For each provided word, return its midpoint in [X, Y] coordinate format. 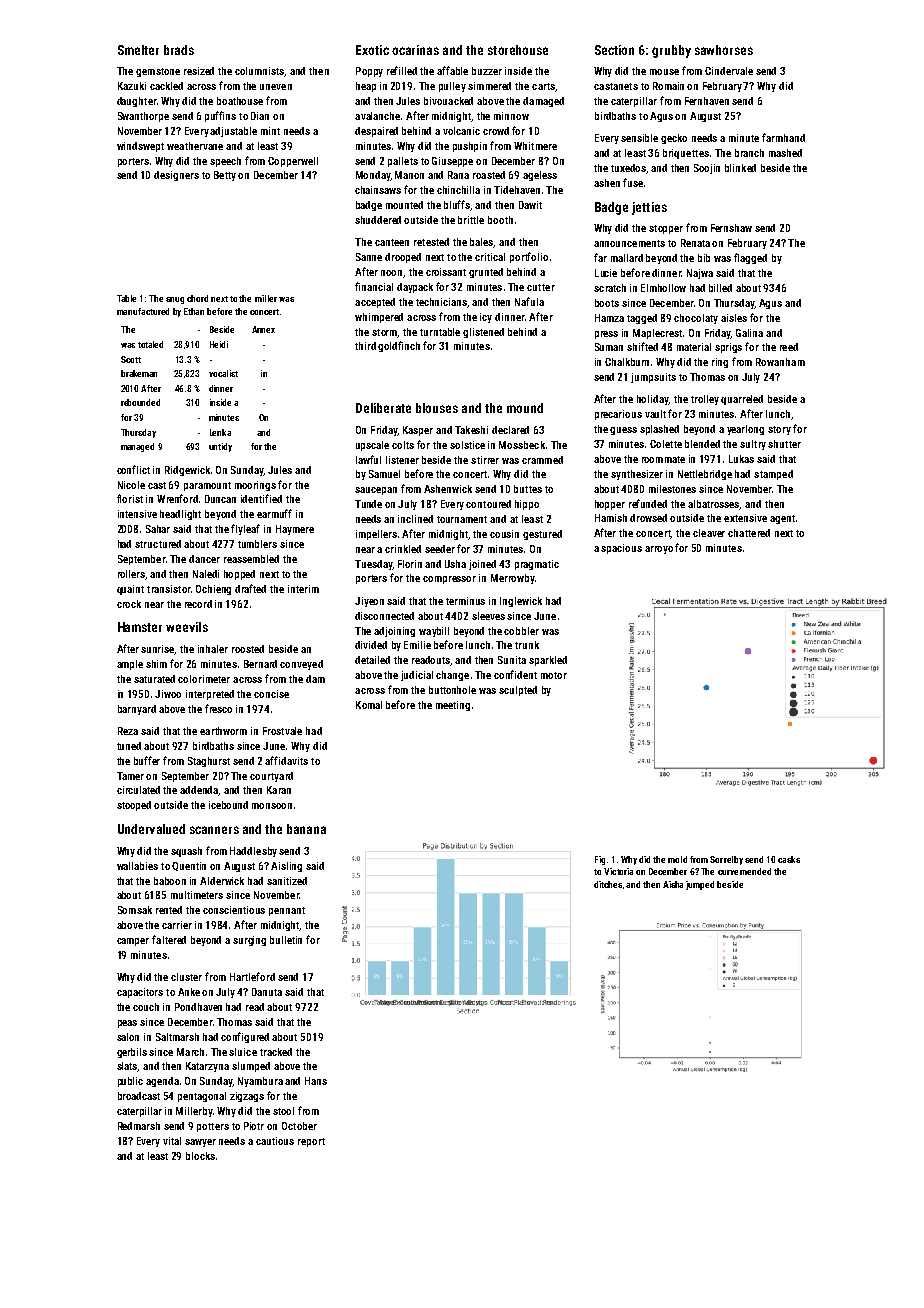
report [311, 1142]
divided [371, 645]
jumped [700, 885]
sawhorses [724, 50]
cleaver [709, 533]
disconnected [384, 616]
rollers [132, 575]
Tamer [130, 776]
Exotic [372, 50]
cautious [275, 1141]
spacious [621, 549]
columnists [260, 72]
